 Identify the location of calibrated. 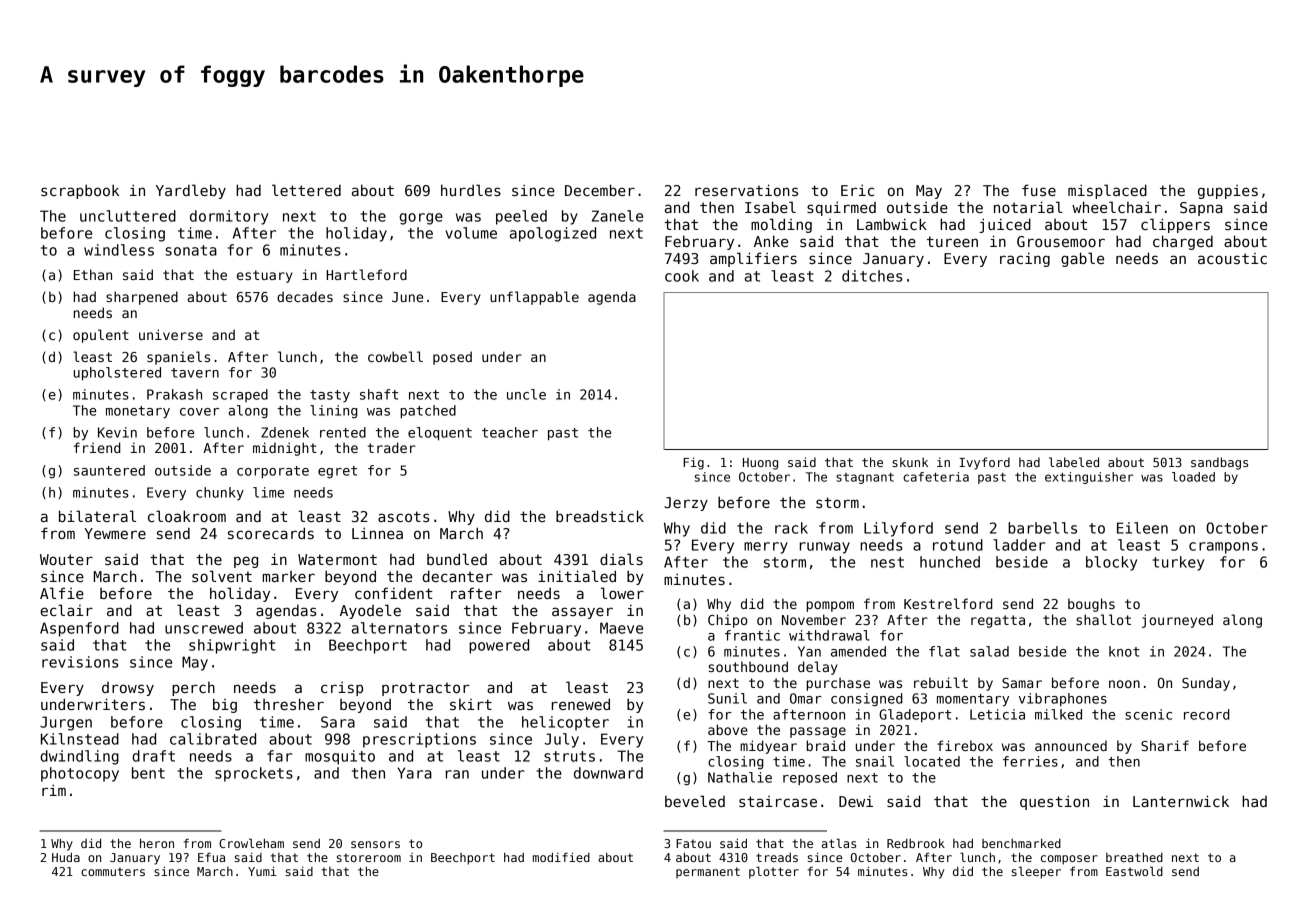
(213, 739).
